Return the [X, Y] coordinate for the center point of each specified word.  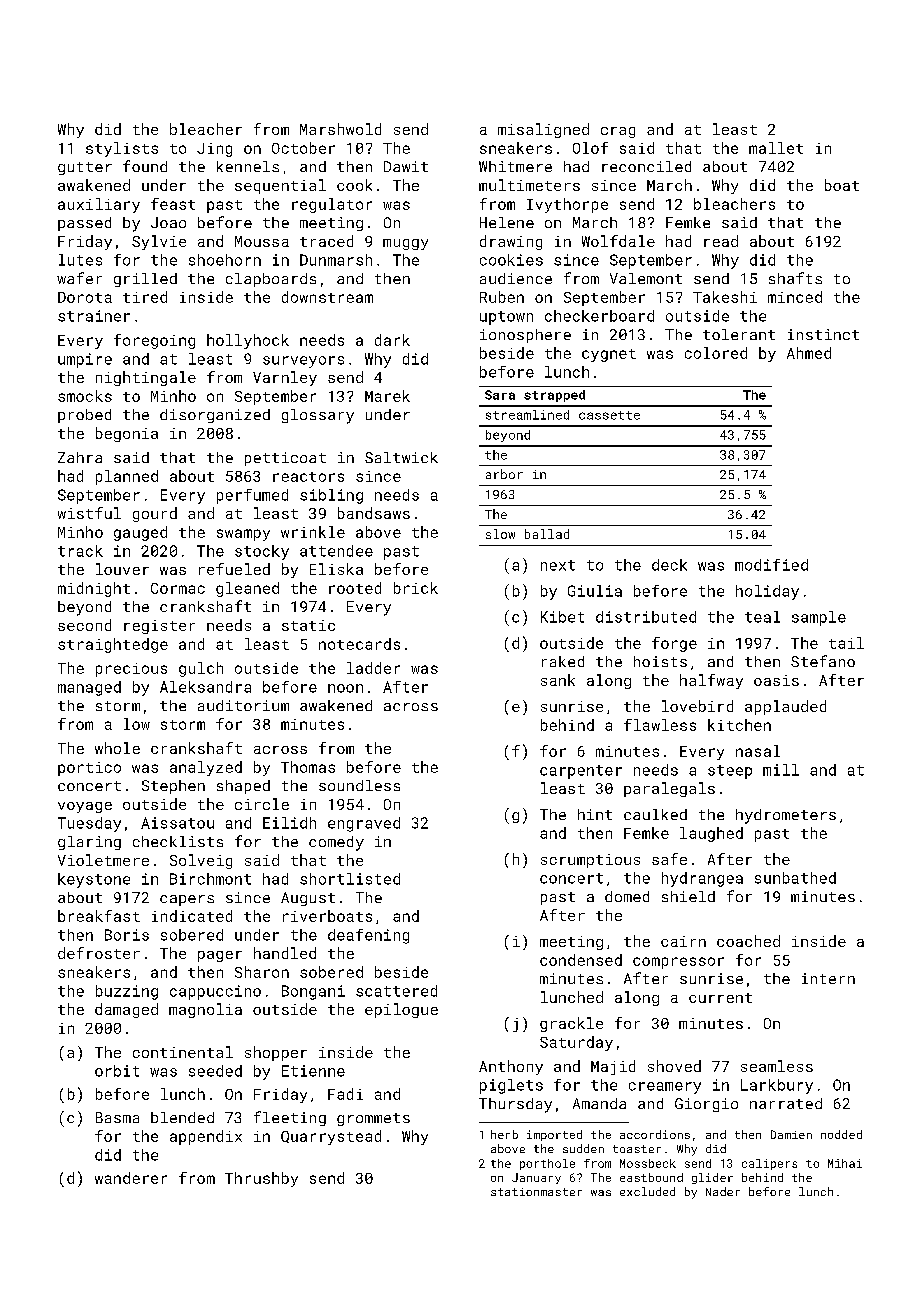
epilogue [401, 1010]
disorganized [215, 416]
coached [748, 941]
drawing [511, 242]
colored [716, 353]
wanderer [131, 1178]
